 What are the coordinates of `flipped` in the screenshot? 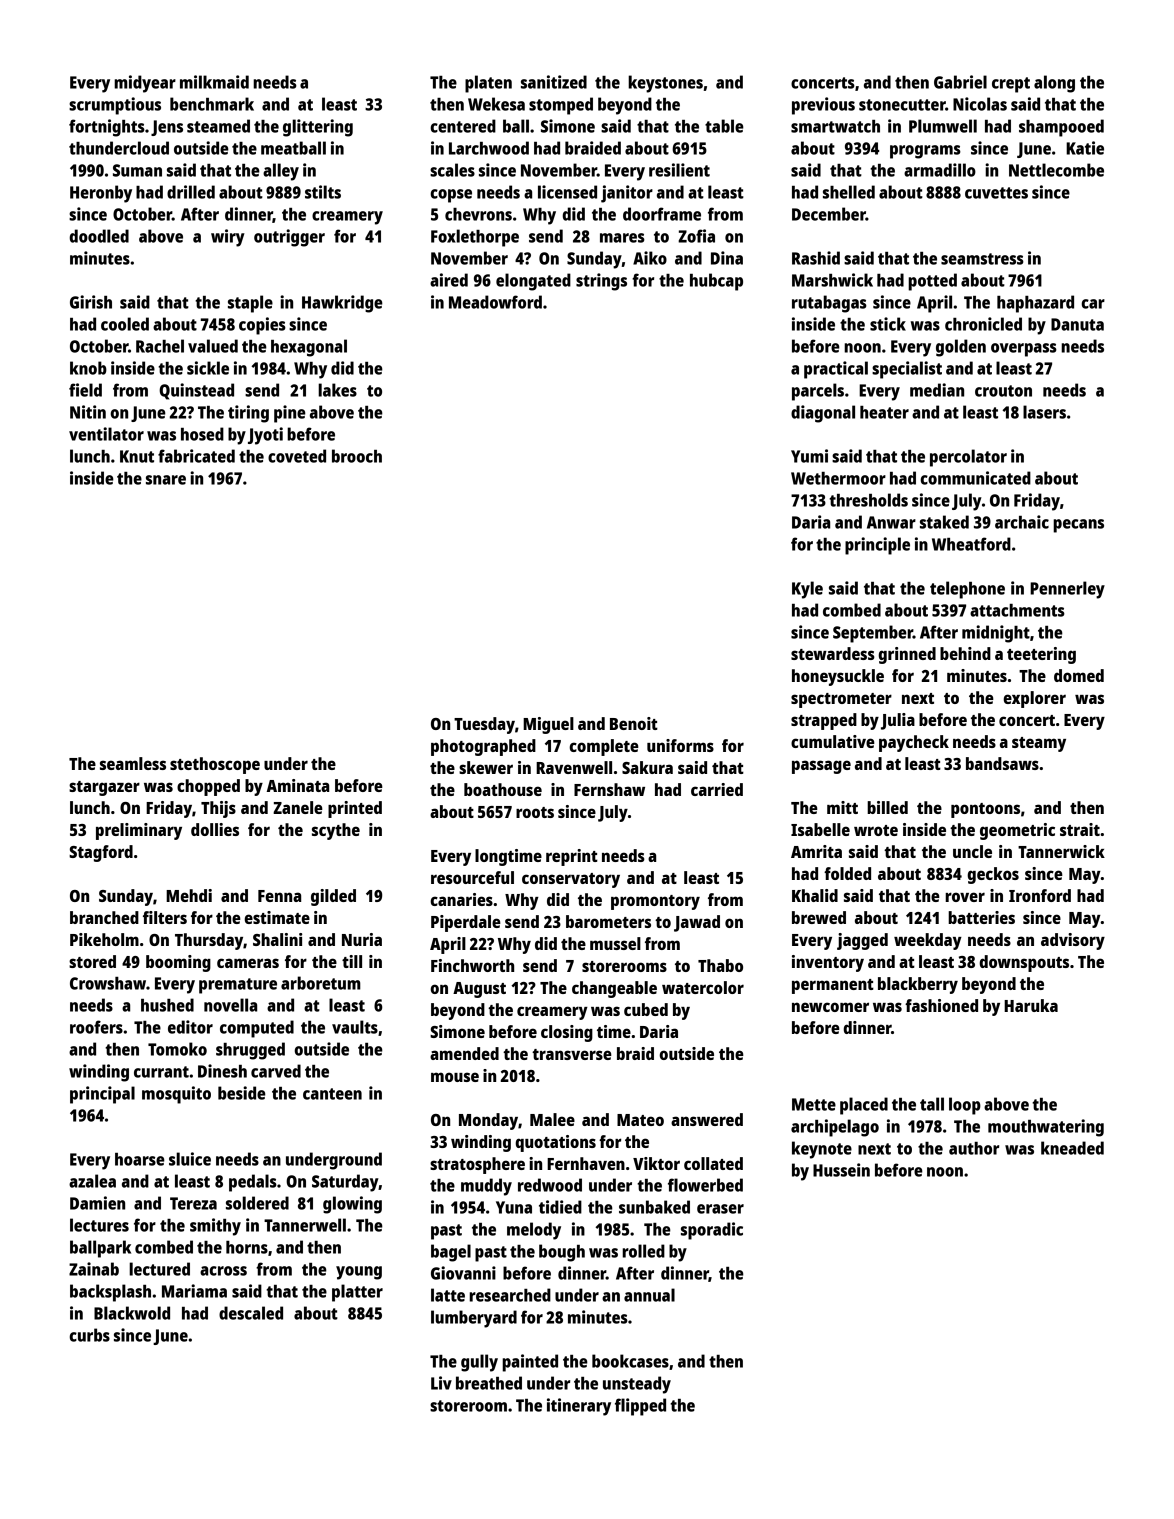 It's located at (640, 1407).
